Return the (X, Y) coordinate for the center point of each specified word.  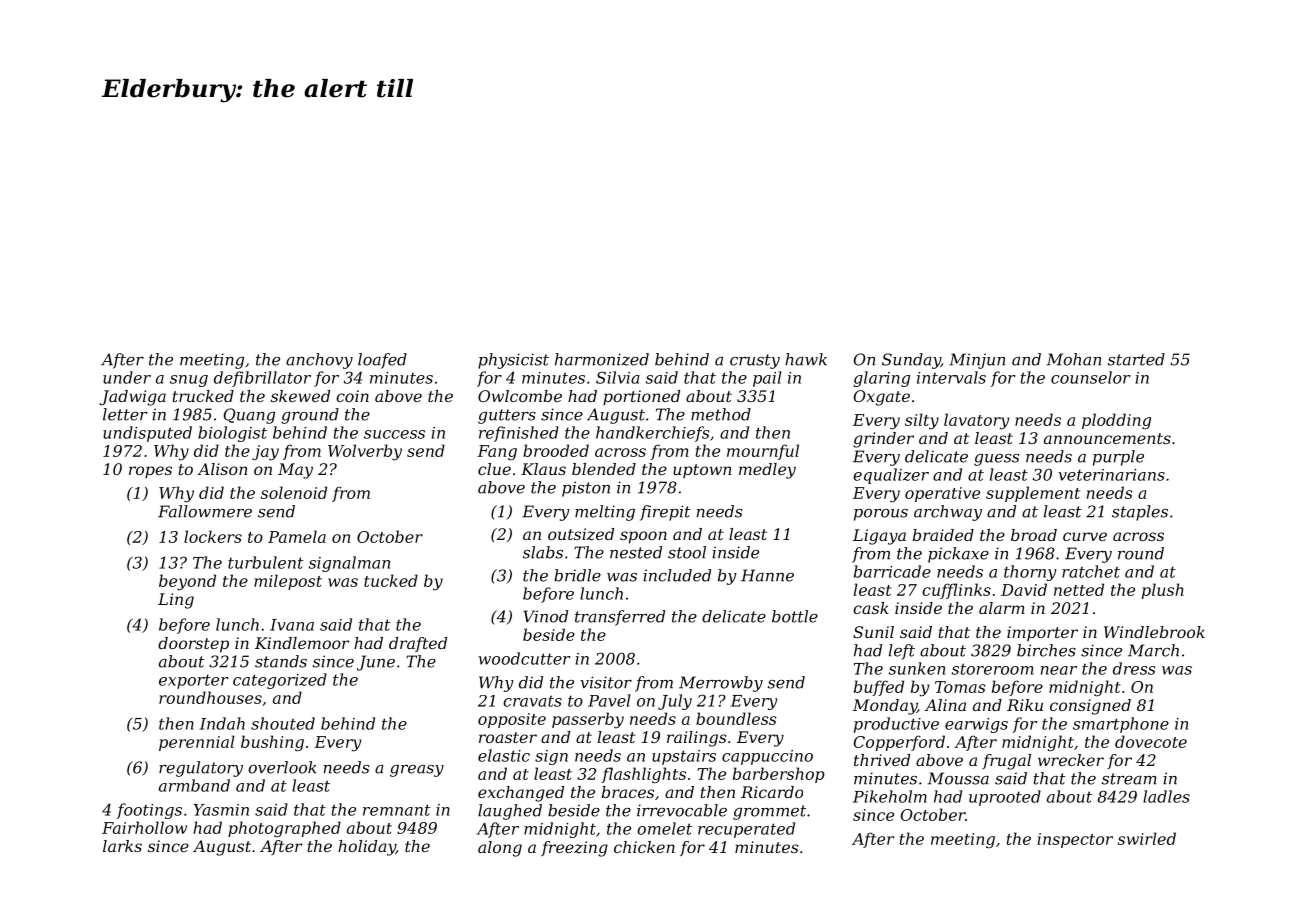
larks (122, 846)
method (721, 414)
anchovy (319, 361)
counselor (1091, 377)
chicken (644, 847)
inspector (1075, 840)
